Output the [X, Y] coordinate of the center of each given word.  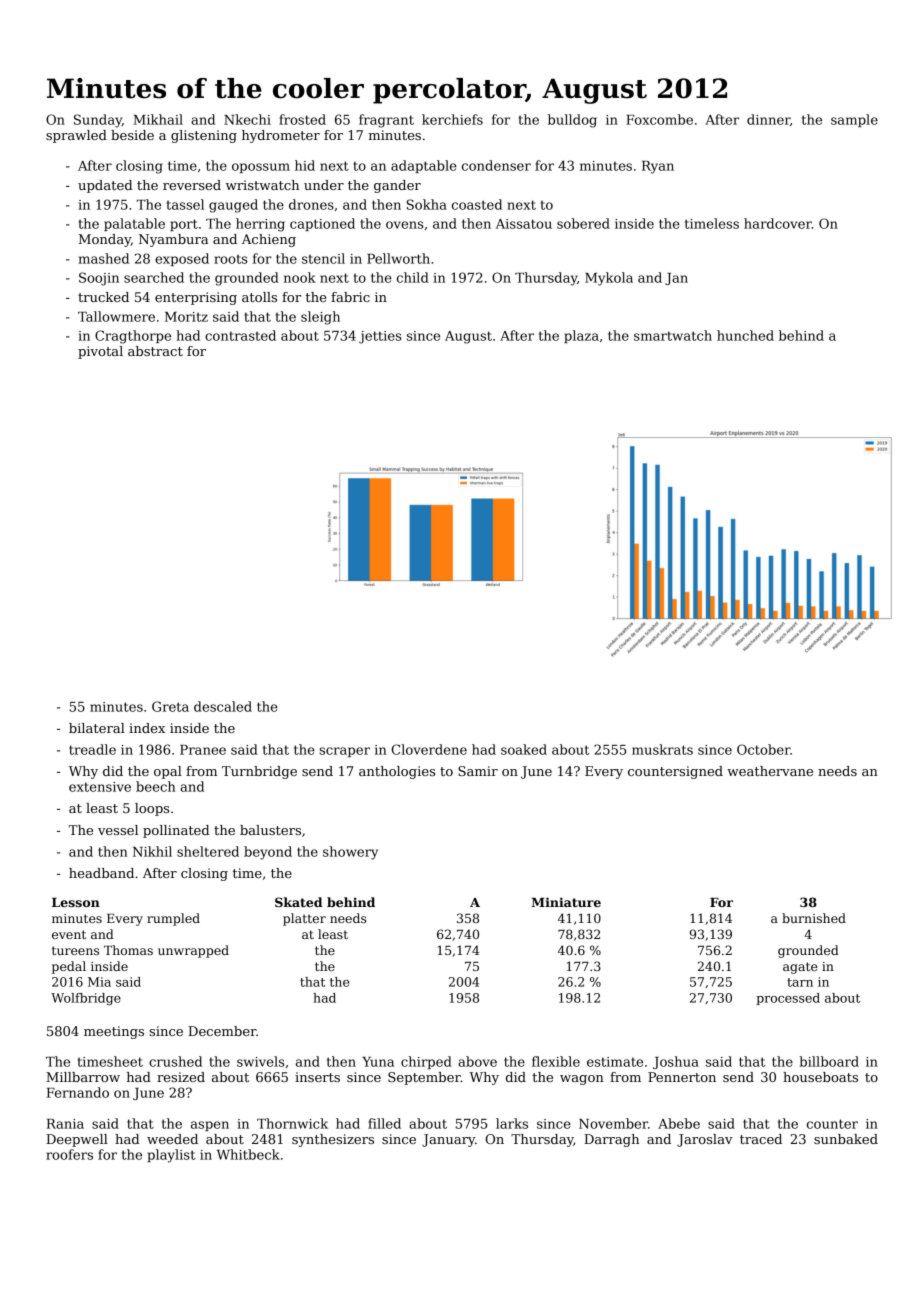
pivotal [100, 352]
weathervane [770, 771]
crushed [175, 1061]
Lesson [76, 902]
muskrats [662, 749]
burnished [814, 918]
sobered [583, 223]
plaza [581, 336]
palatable [134, 224]
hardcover [778, 223]
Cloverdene [429, 749]
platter [304, 919]
